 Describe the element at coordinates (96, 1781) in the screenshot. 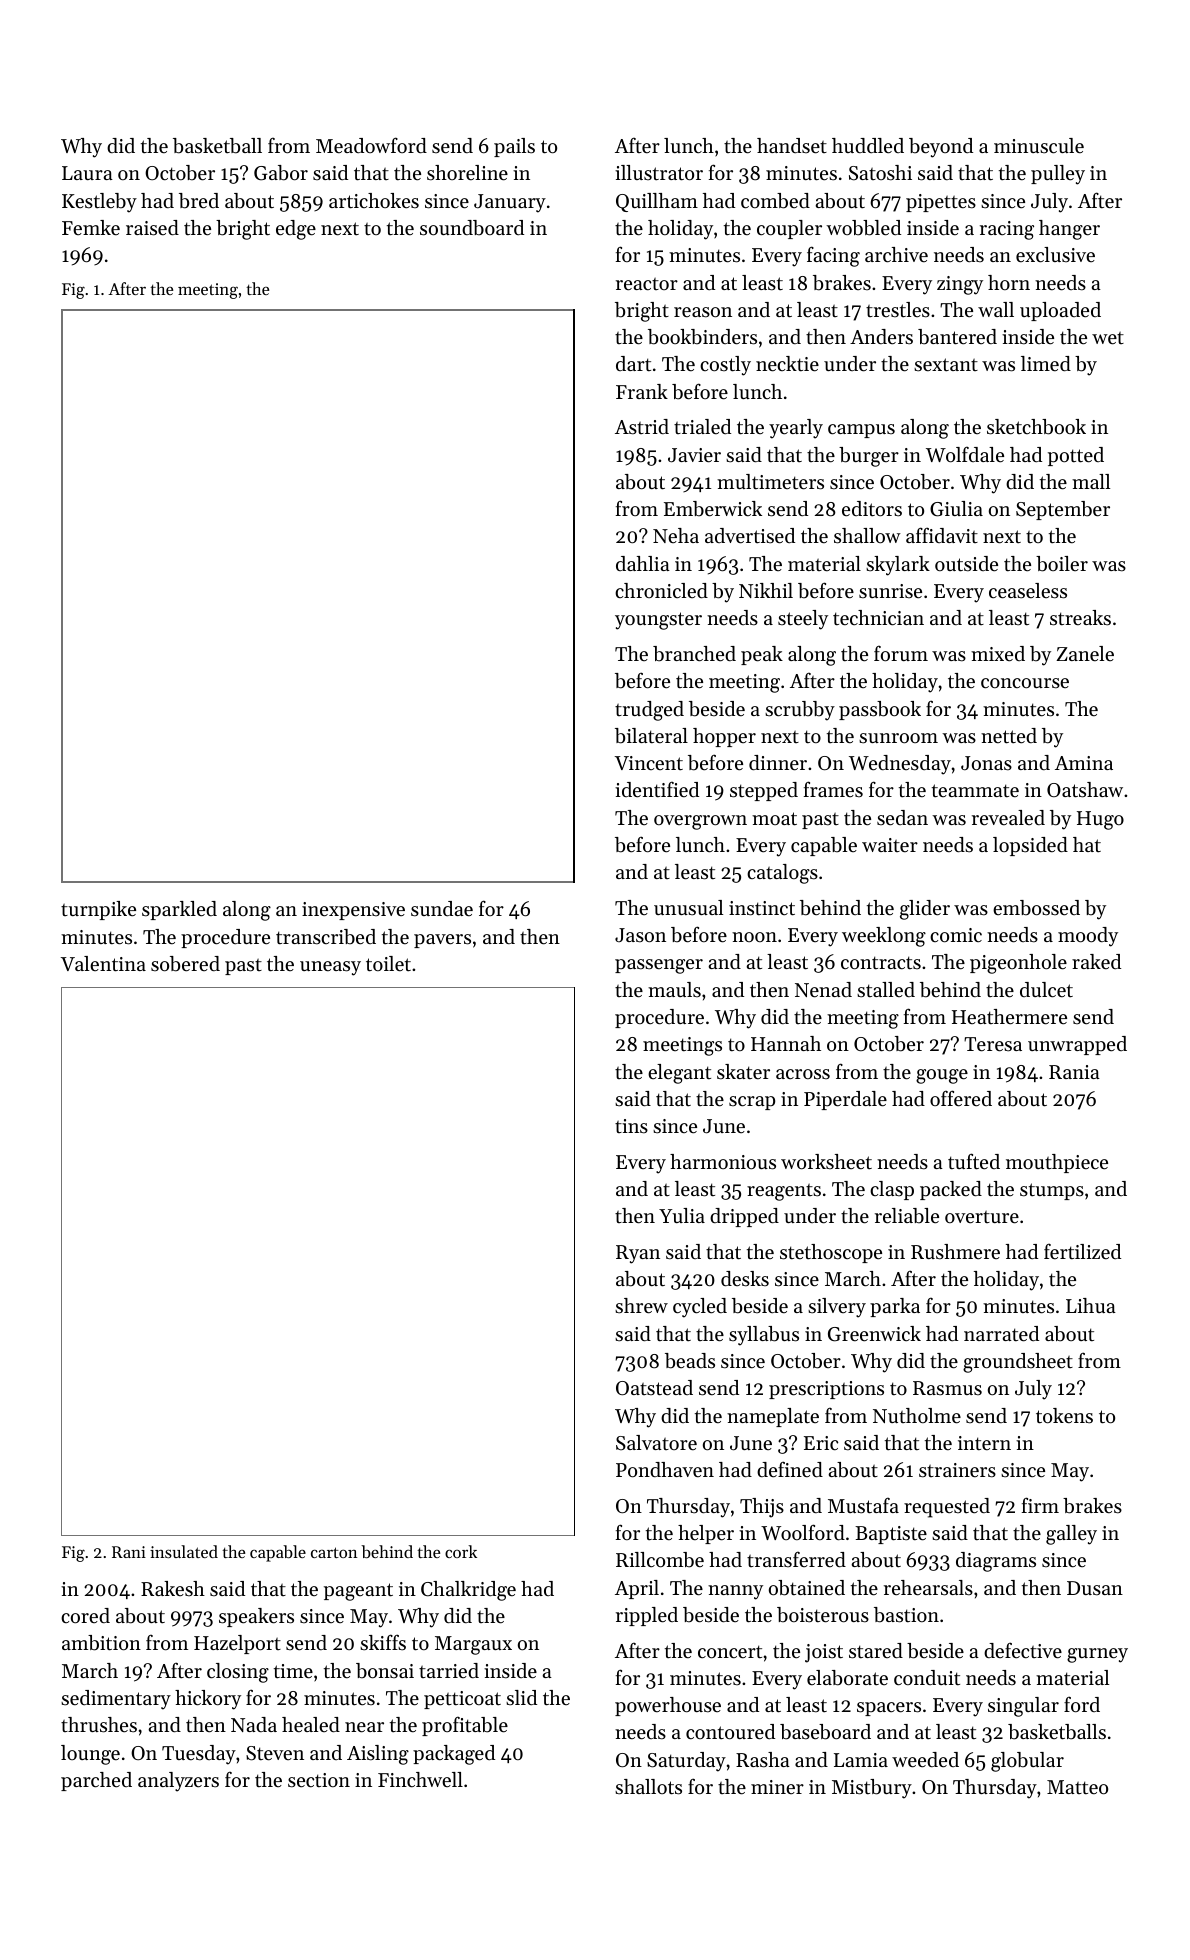

I see `parched` at that location.
